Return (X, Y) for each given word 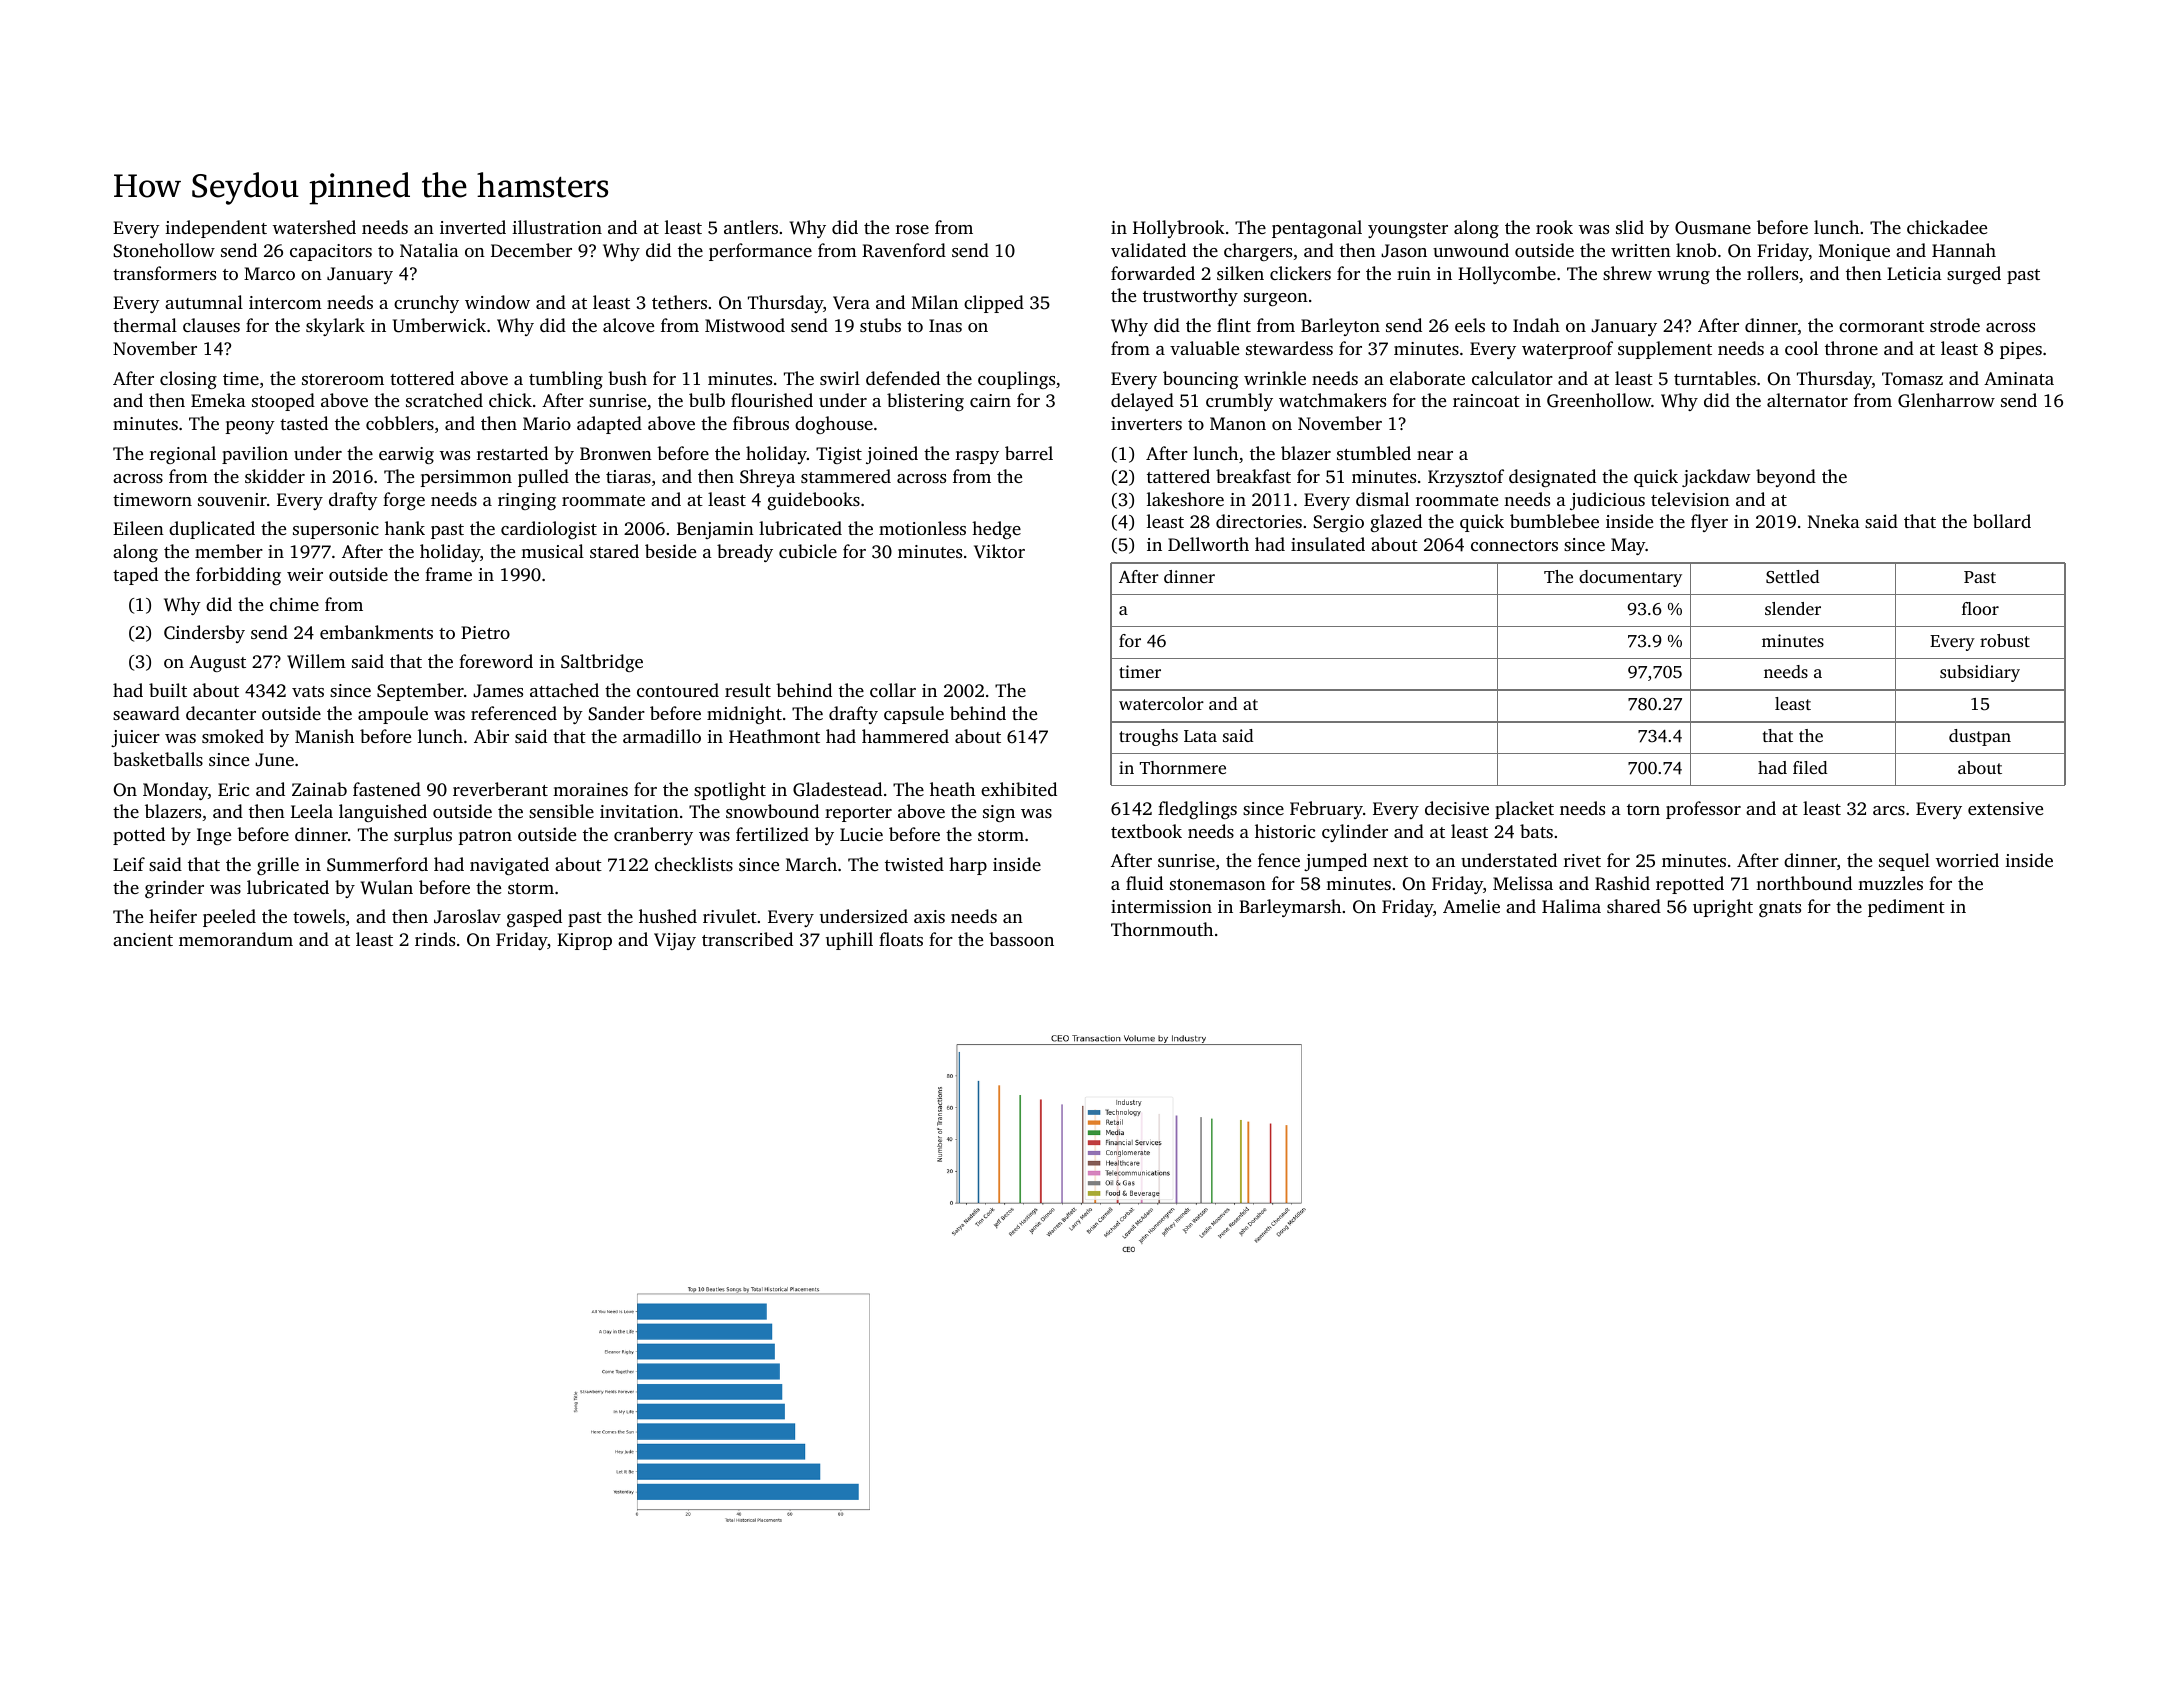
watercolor (1161, 703)
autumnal (204, 302)
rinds (435, 939)
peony (250, 427)
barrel (1029, 453)
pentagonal (1317, 229)
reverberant (500, 789)
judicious (1607, 501)
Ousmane (1713, 228)
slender (1793, 608)
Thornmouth (1162, 929)
